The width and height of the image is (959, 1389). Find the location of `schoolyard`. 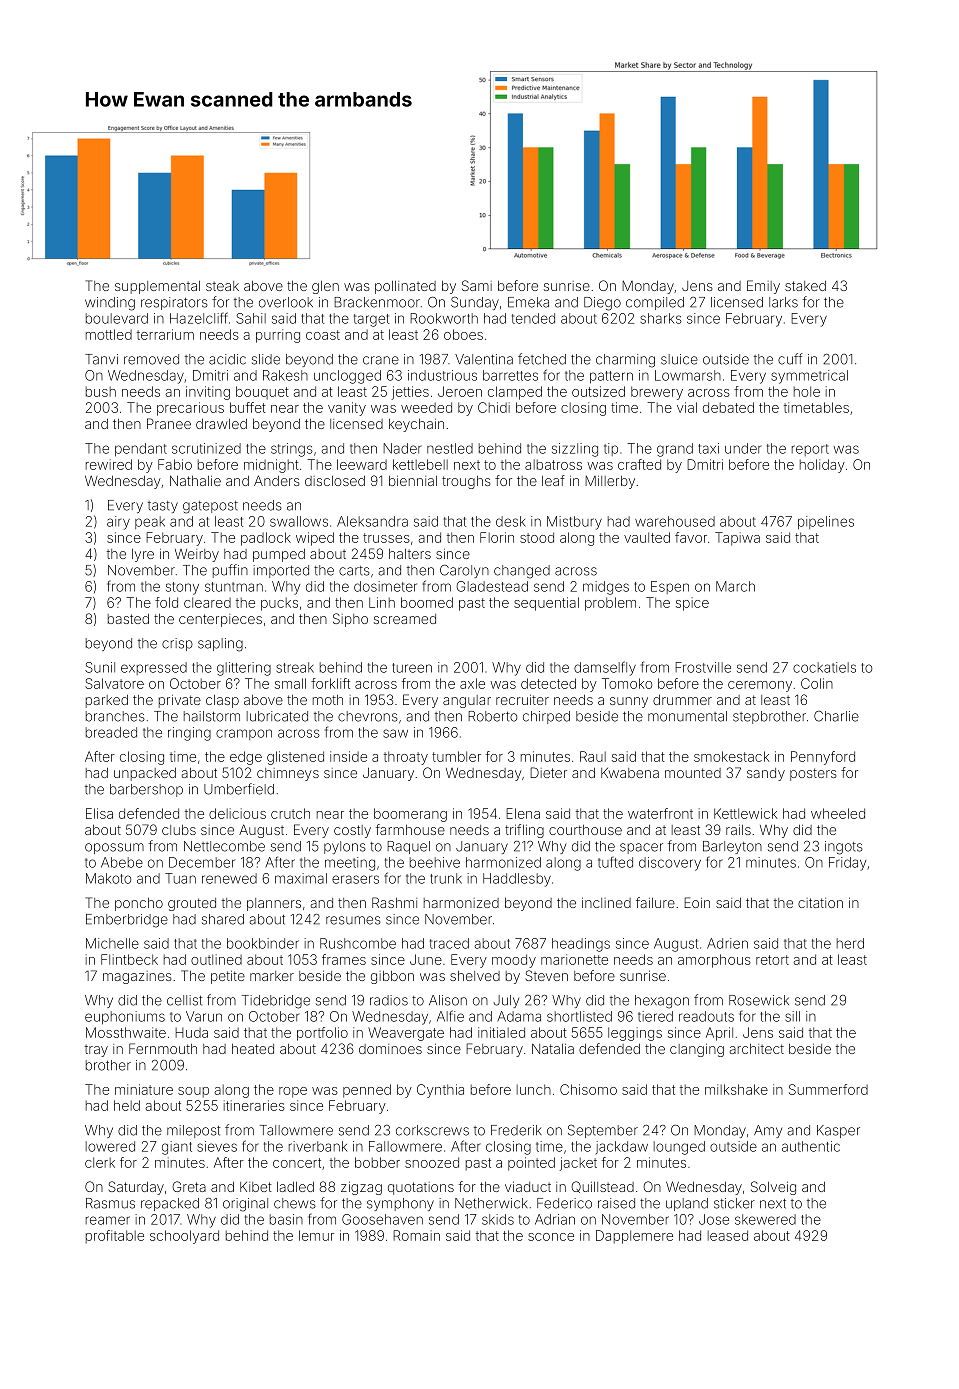

schoolyard is located at coordinates (184, 1237).
